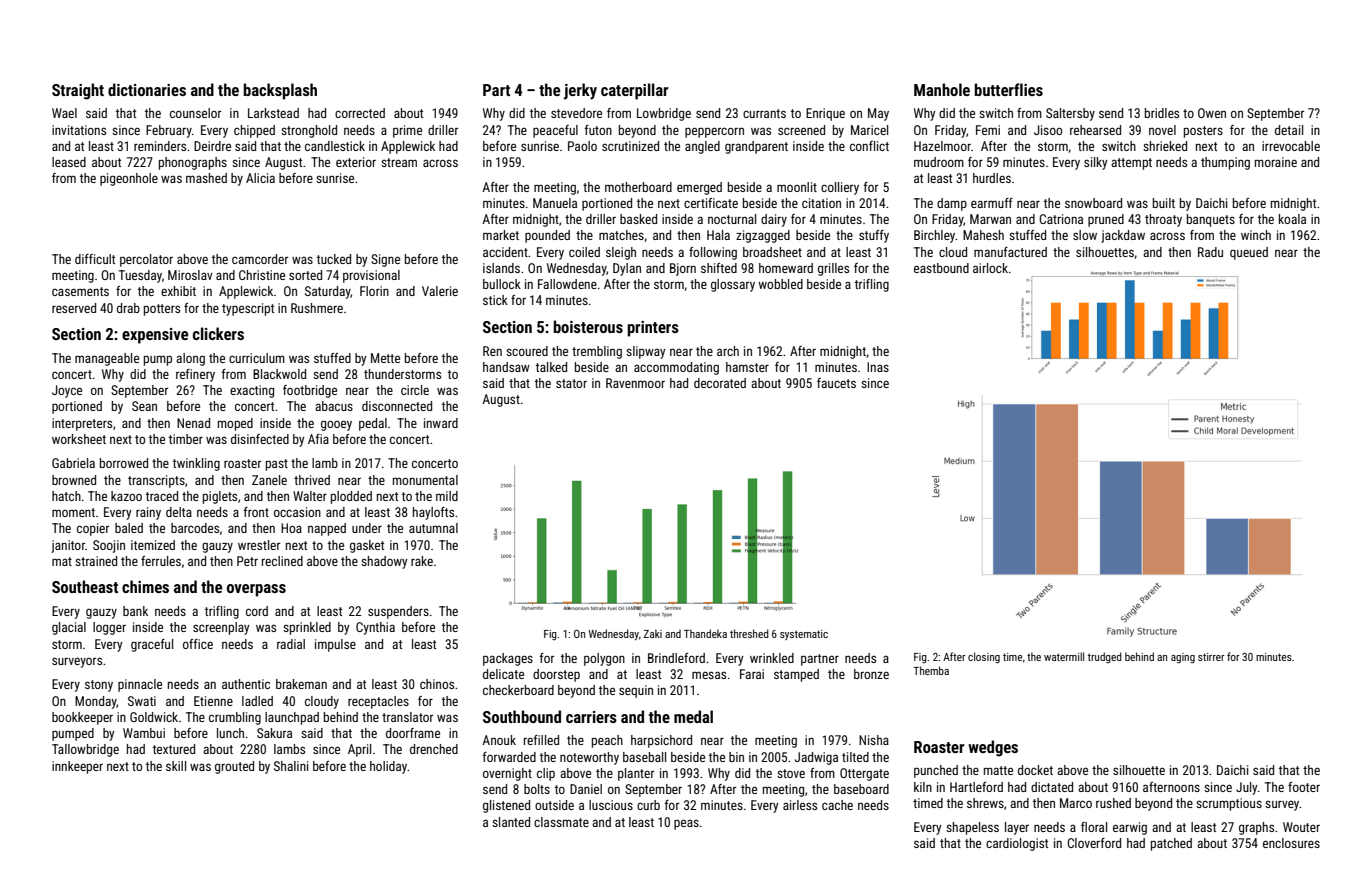  What do you see at coordinates (869, 146) in the page?
I see `conflict` at bounding box center [869, 146].
